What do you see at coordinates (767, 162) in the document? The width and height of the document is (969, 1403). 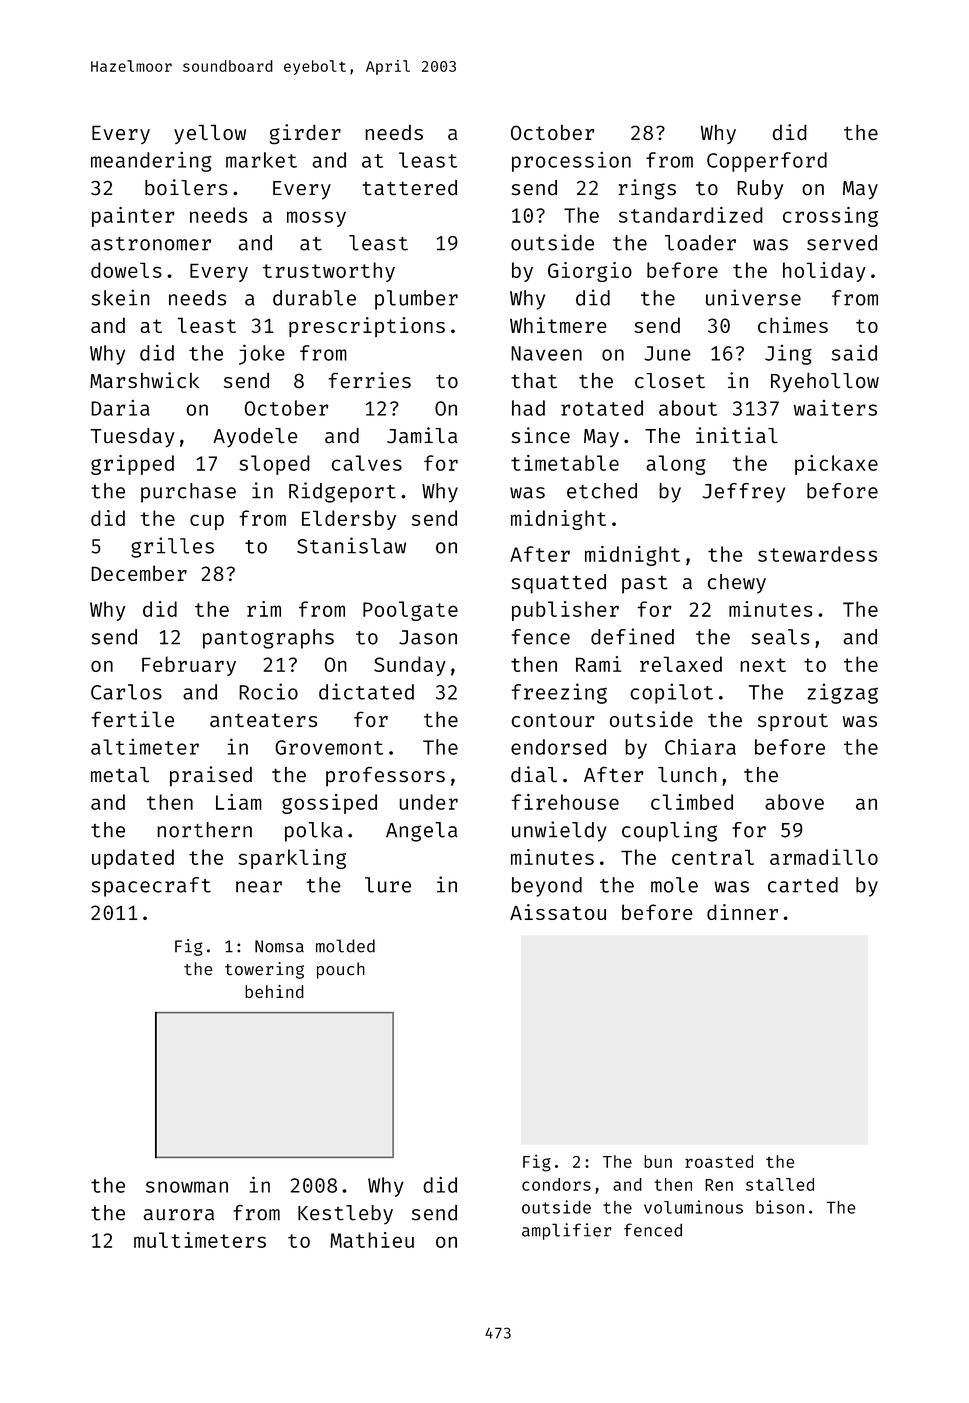 I see `Copperford` at bounding box center [767, 162].
